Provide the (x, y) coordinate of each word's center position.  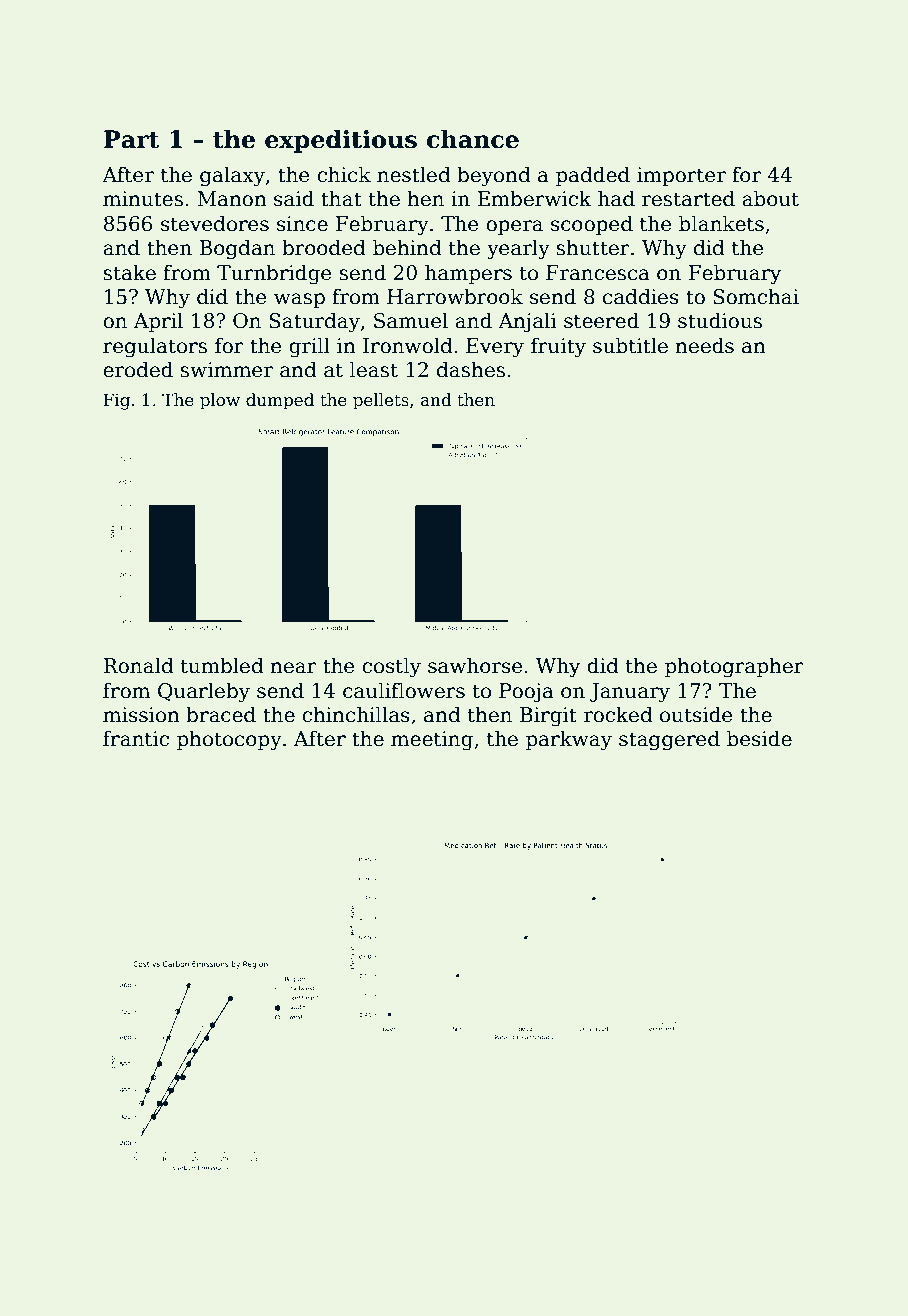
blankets (721, 223)
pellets (381, 401)
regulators (155, 347)
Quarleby (204, 692)
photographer (734, 667)
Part (131, 139)
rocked (618, 714)
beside (759, 738)
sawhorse (475, 665)
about (770, 198)
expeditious (341, 141)
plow (220, 401)
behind (407, 247)
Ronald (138, 665)
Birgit (548, 717)
